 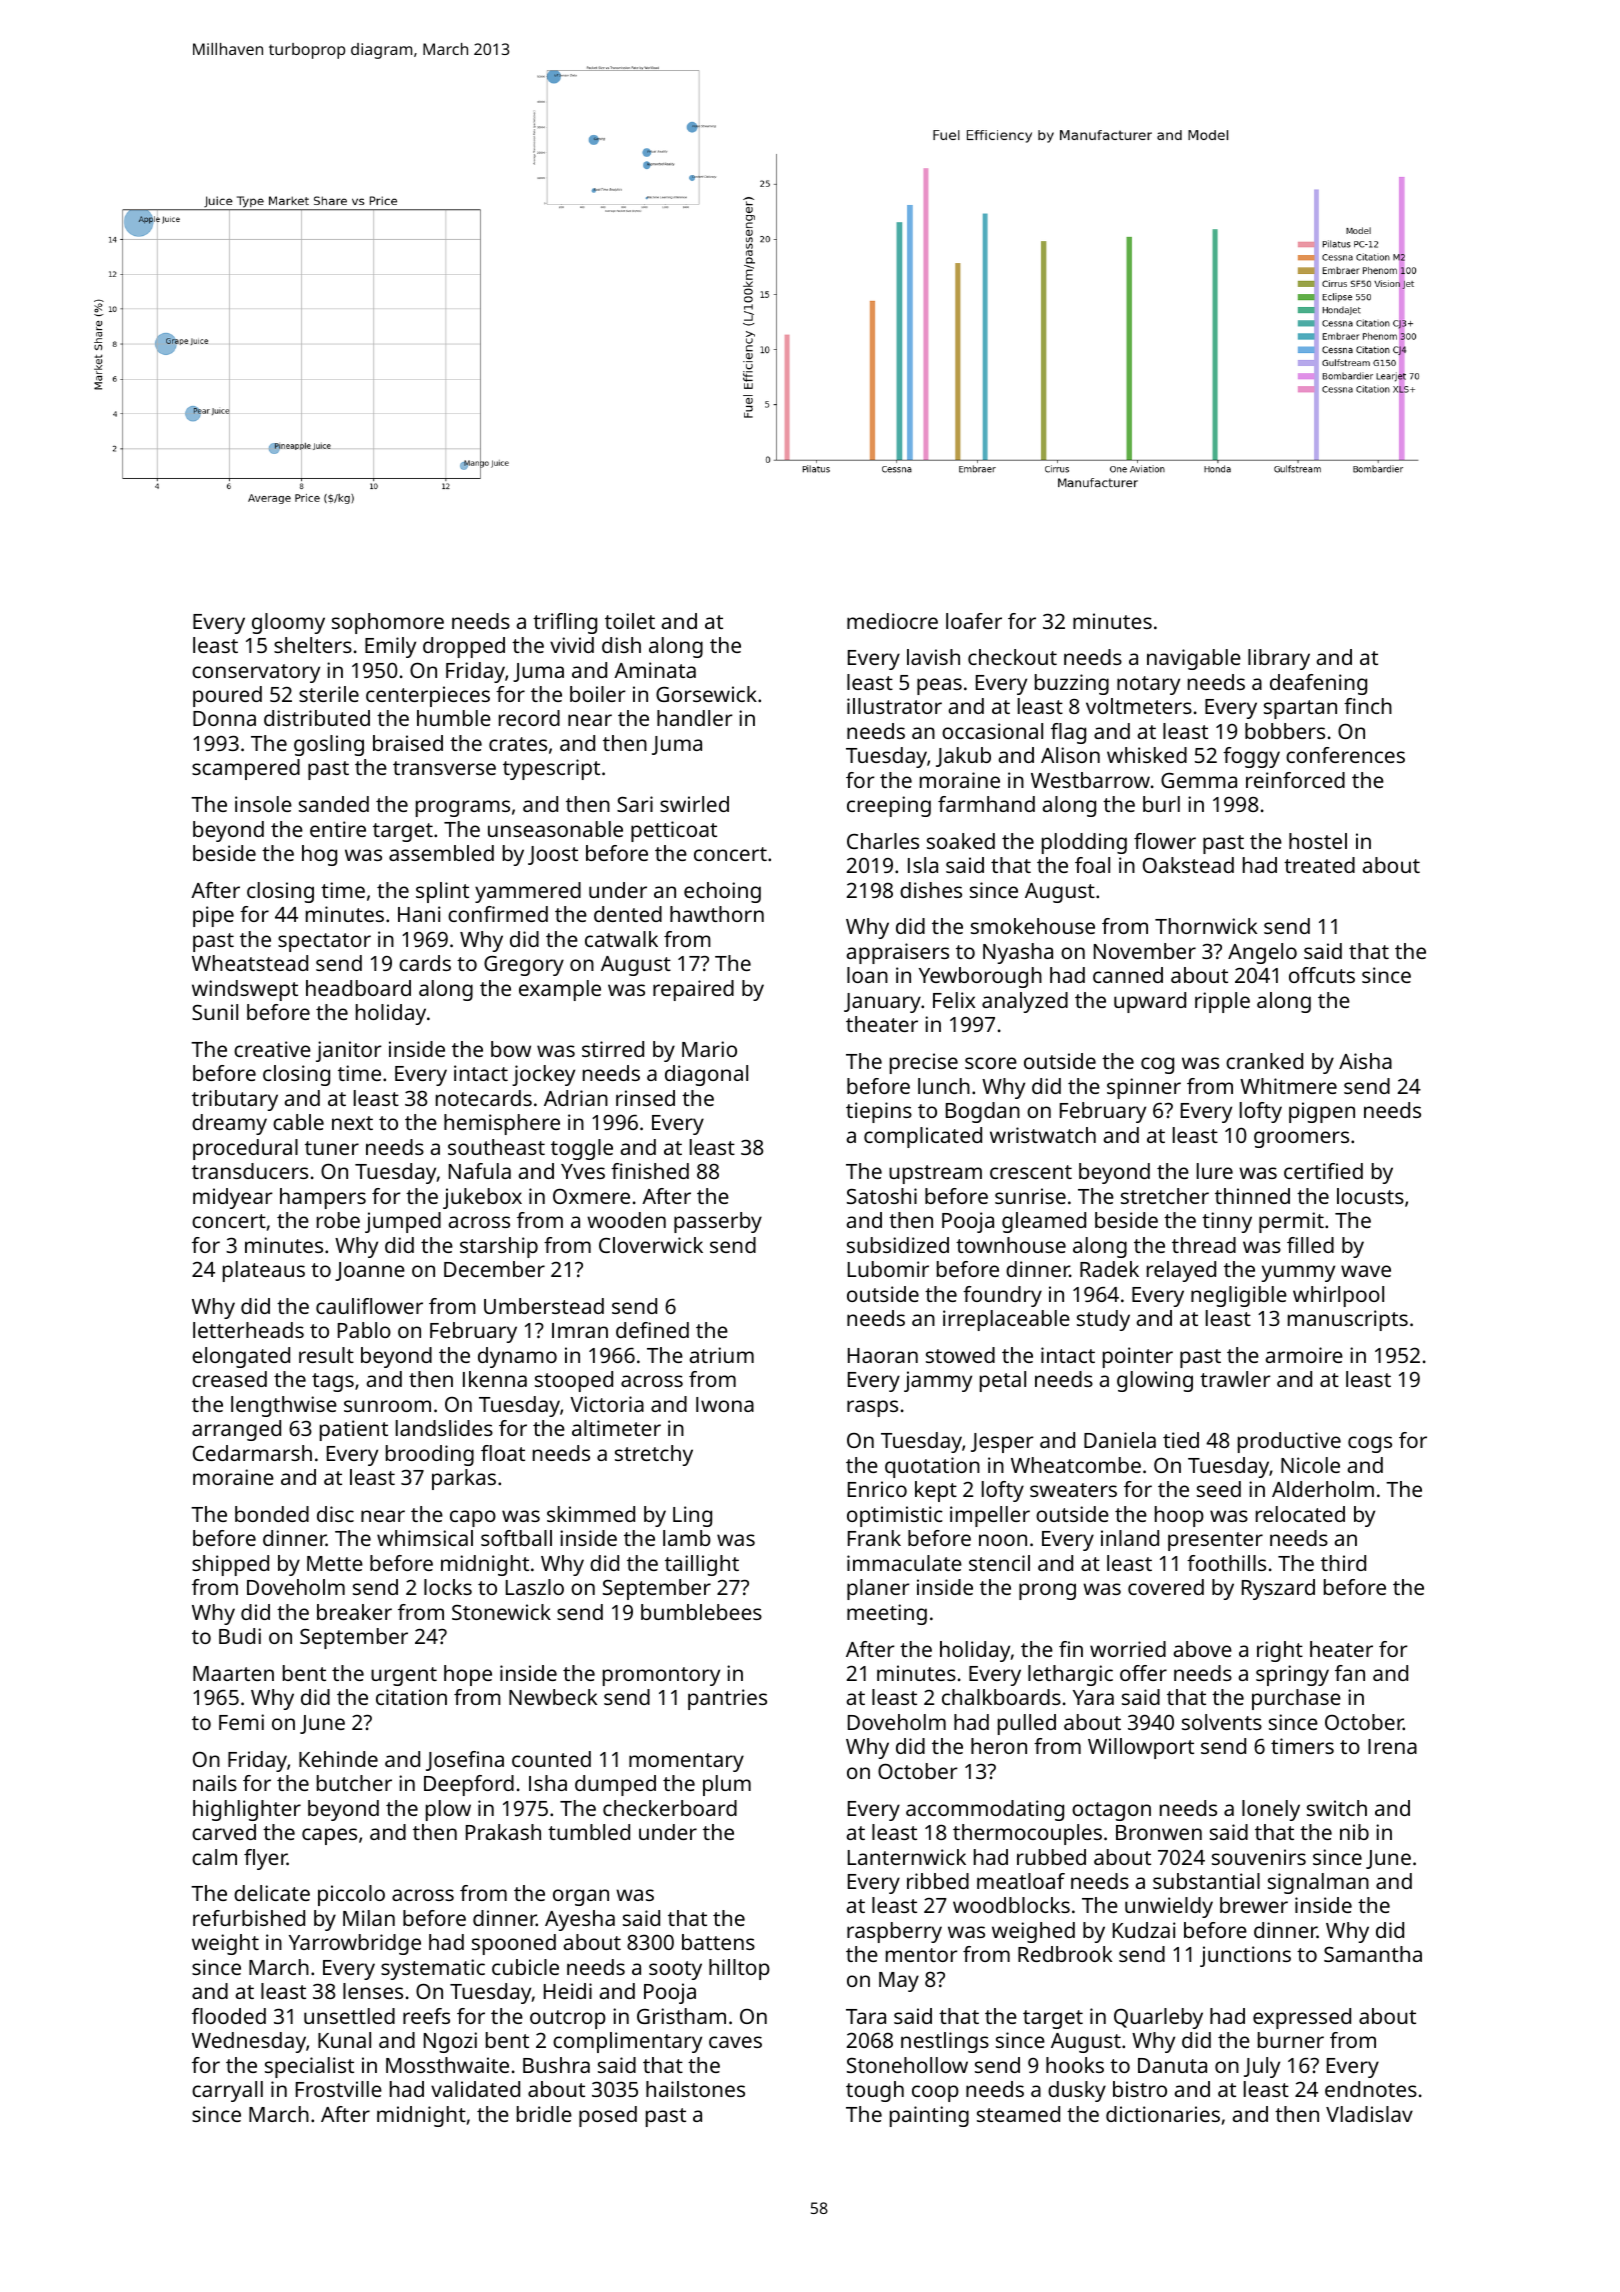 What do you see at coordinates (288, 623) in the screenshot?
I see `gloomy` at bounding box center [288, 623].
